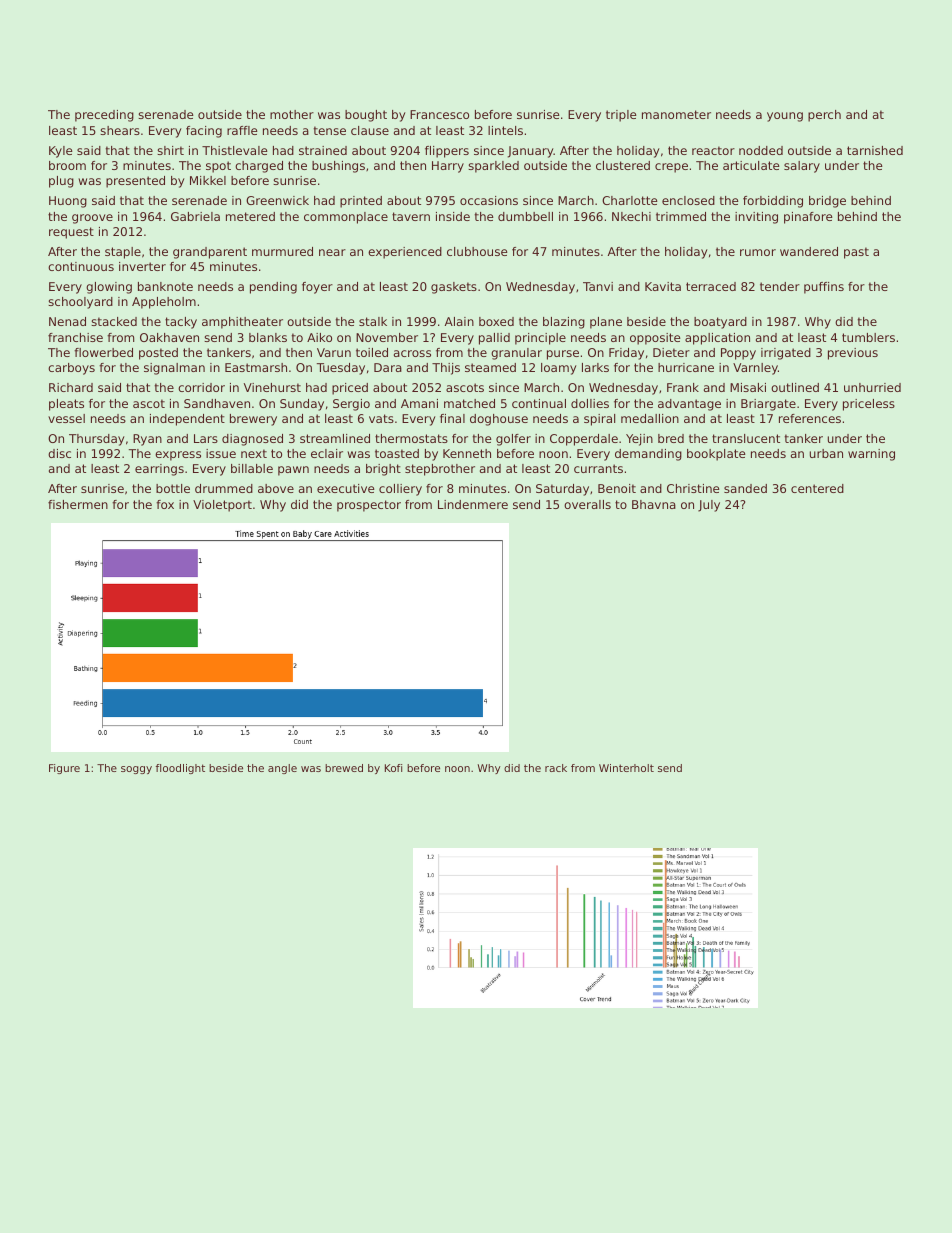 This page has width=952, height=1233. Describe the element at coordinates (71, 369) in the page. I see `carboys` at that location.
